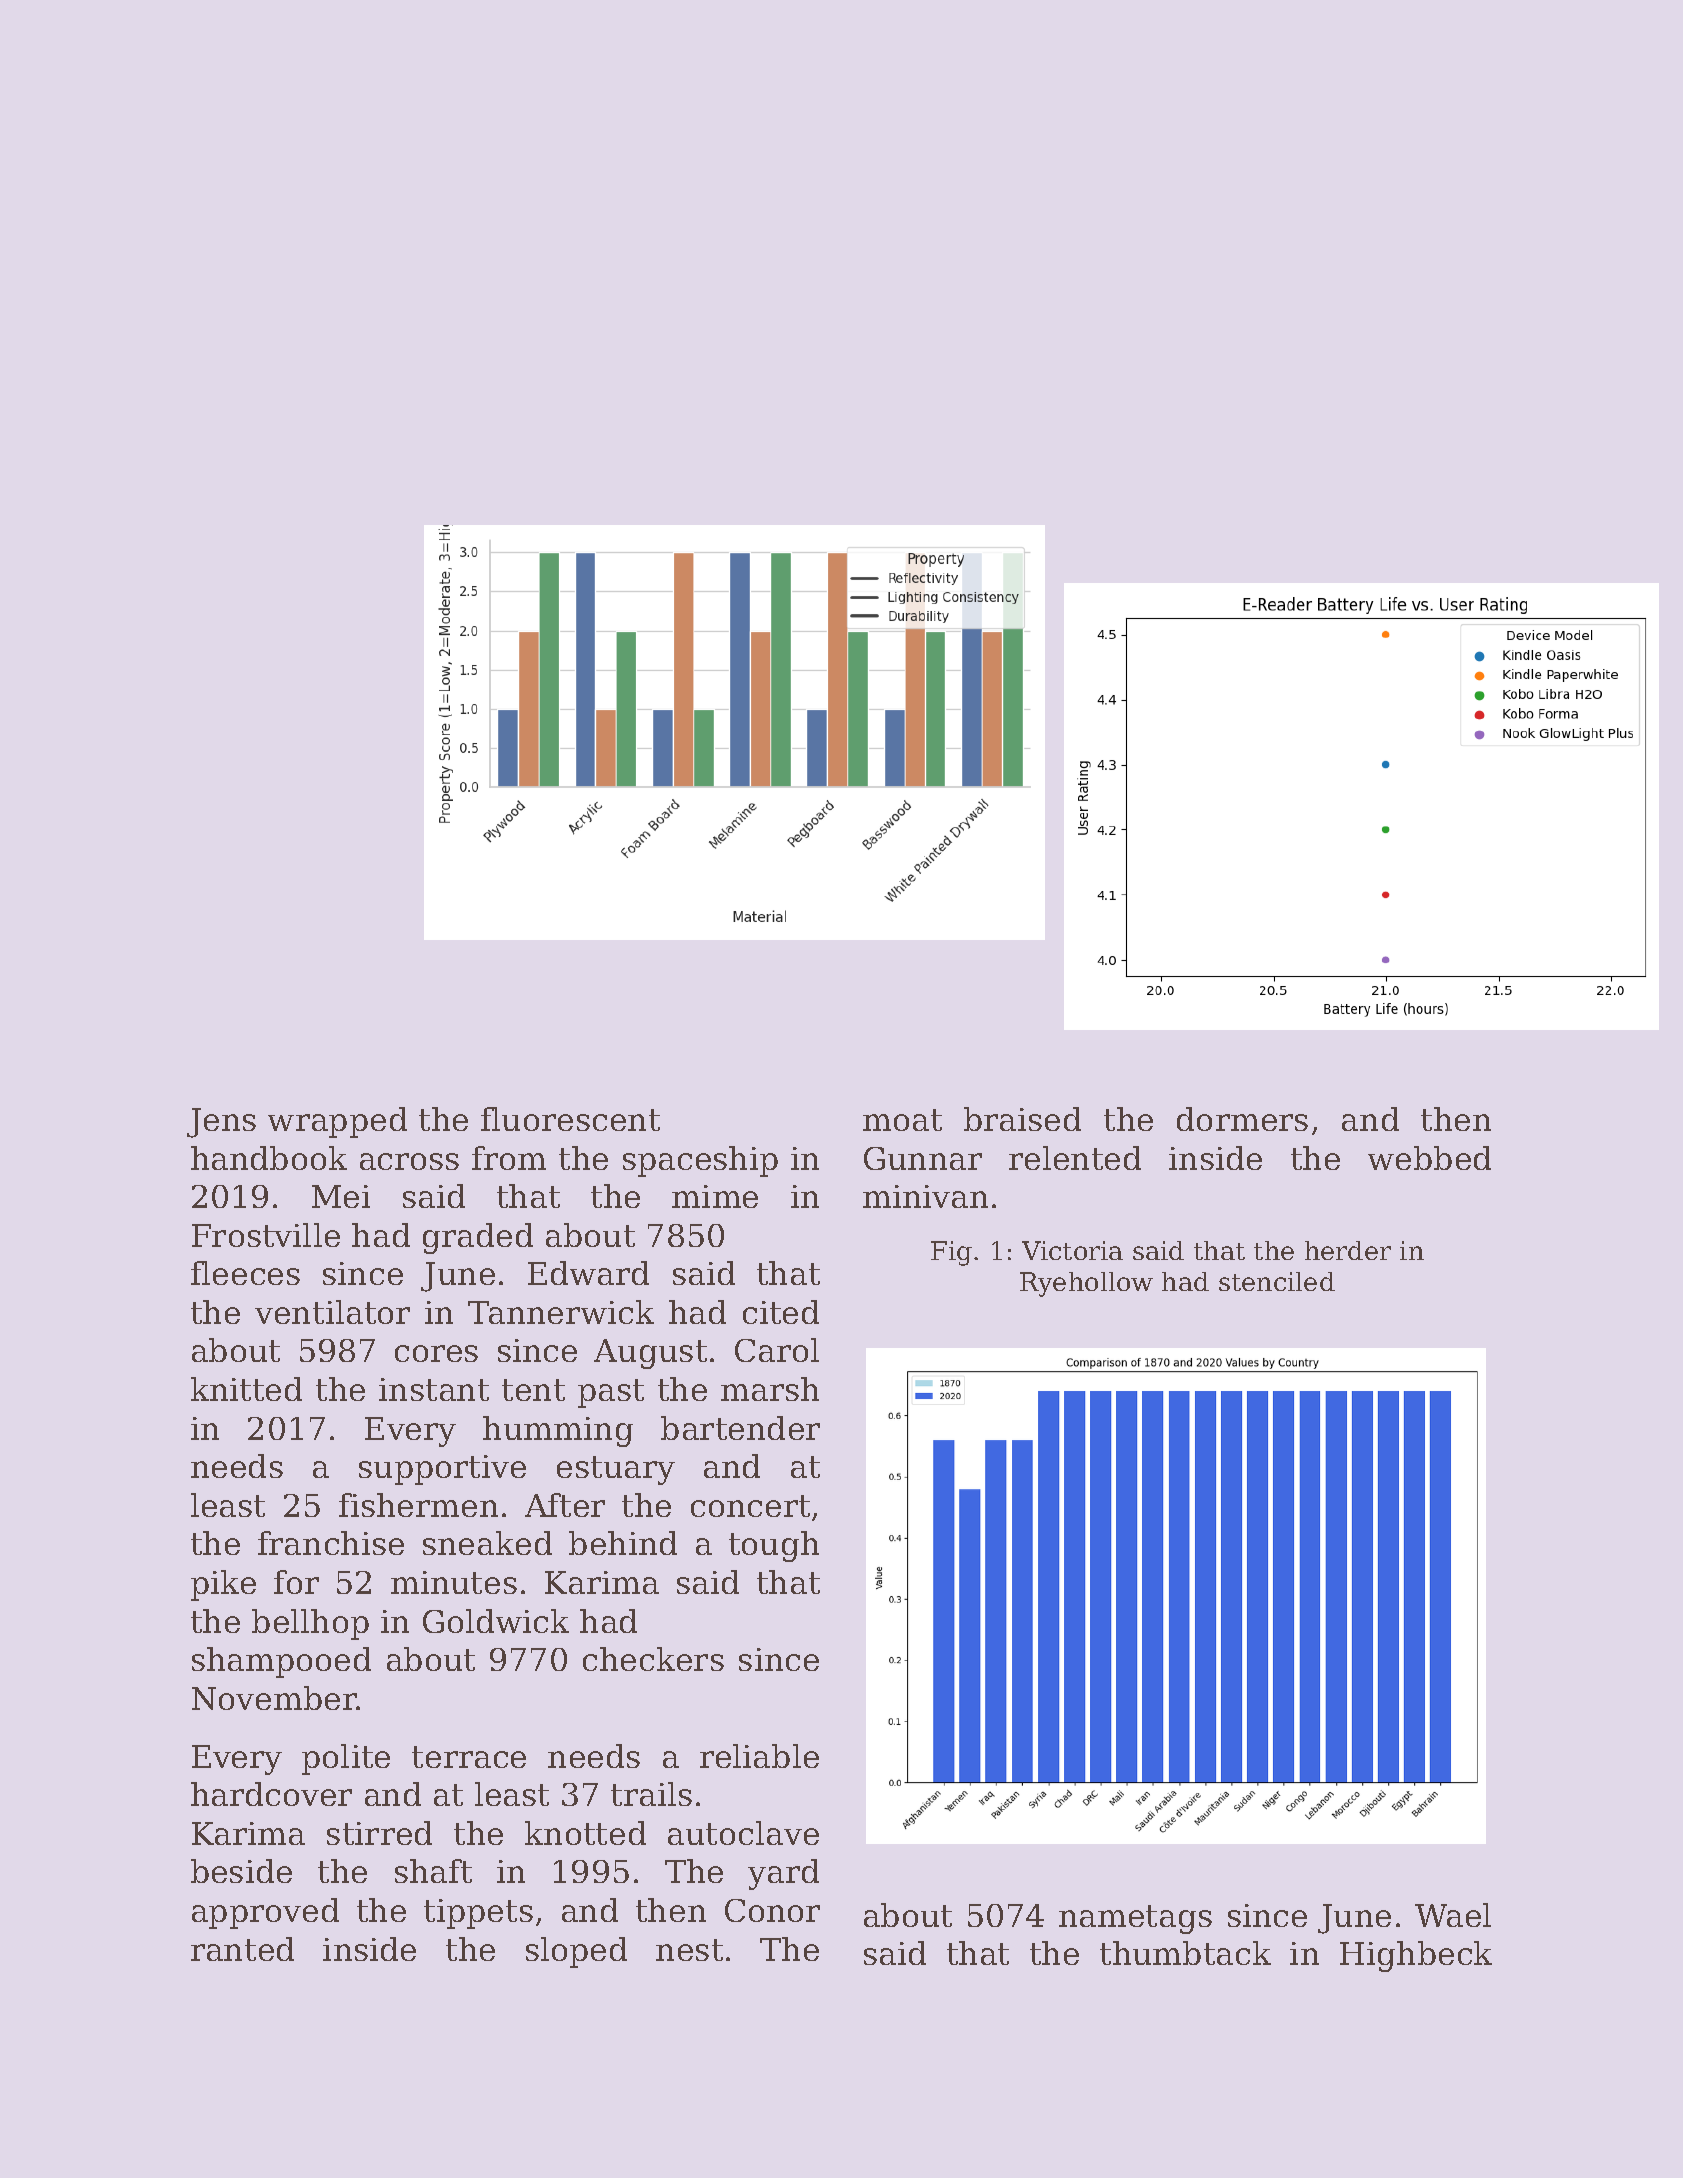 This screenshot has height=2178, width=1683. Describe the element at coordinates (1453, 1915) in the screenshot. I see `Wael` at that location.
